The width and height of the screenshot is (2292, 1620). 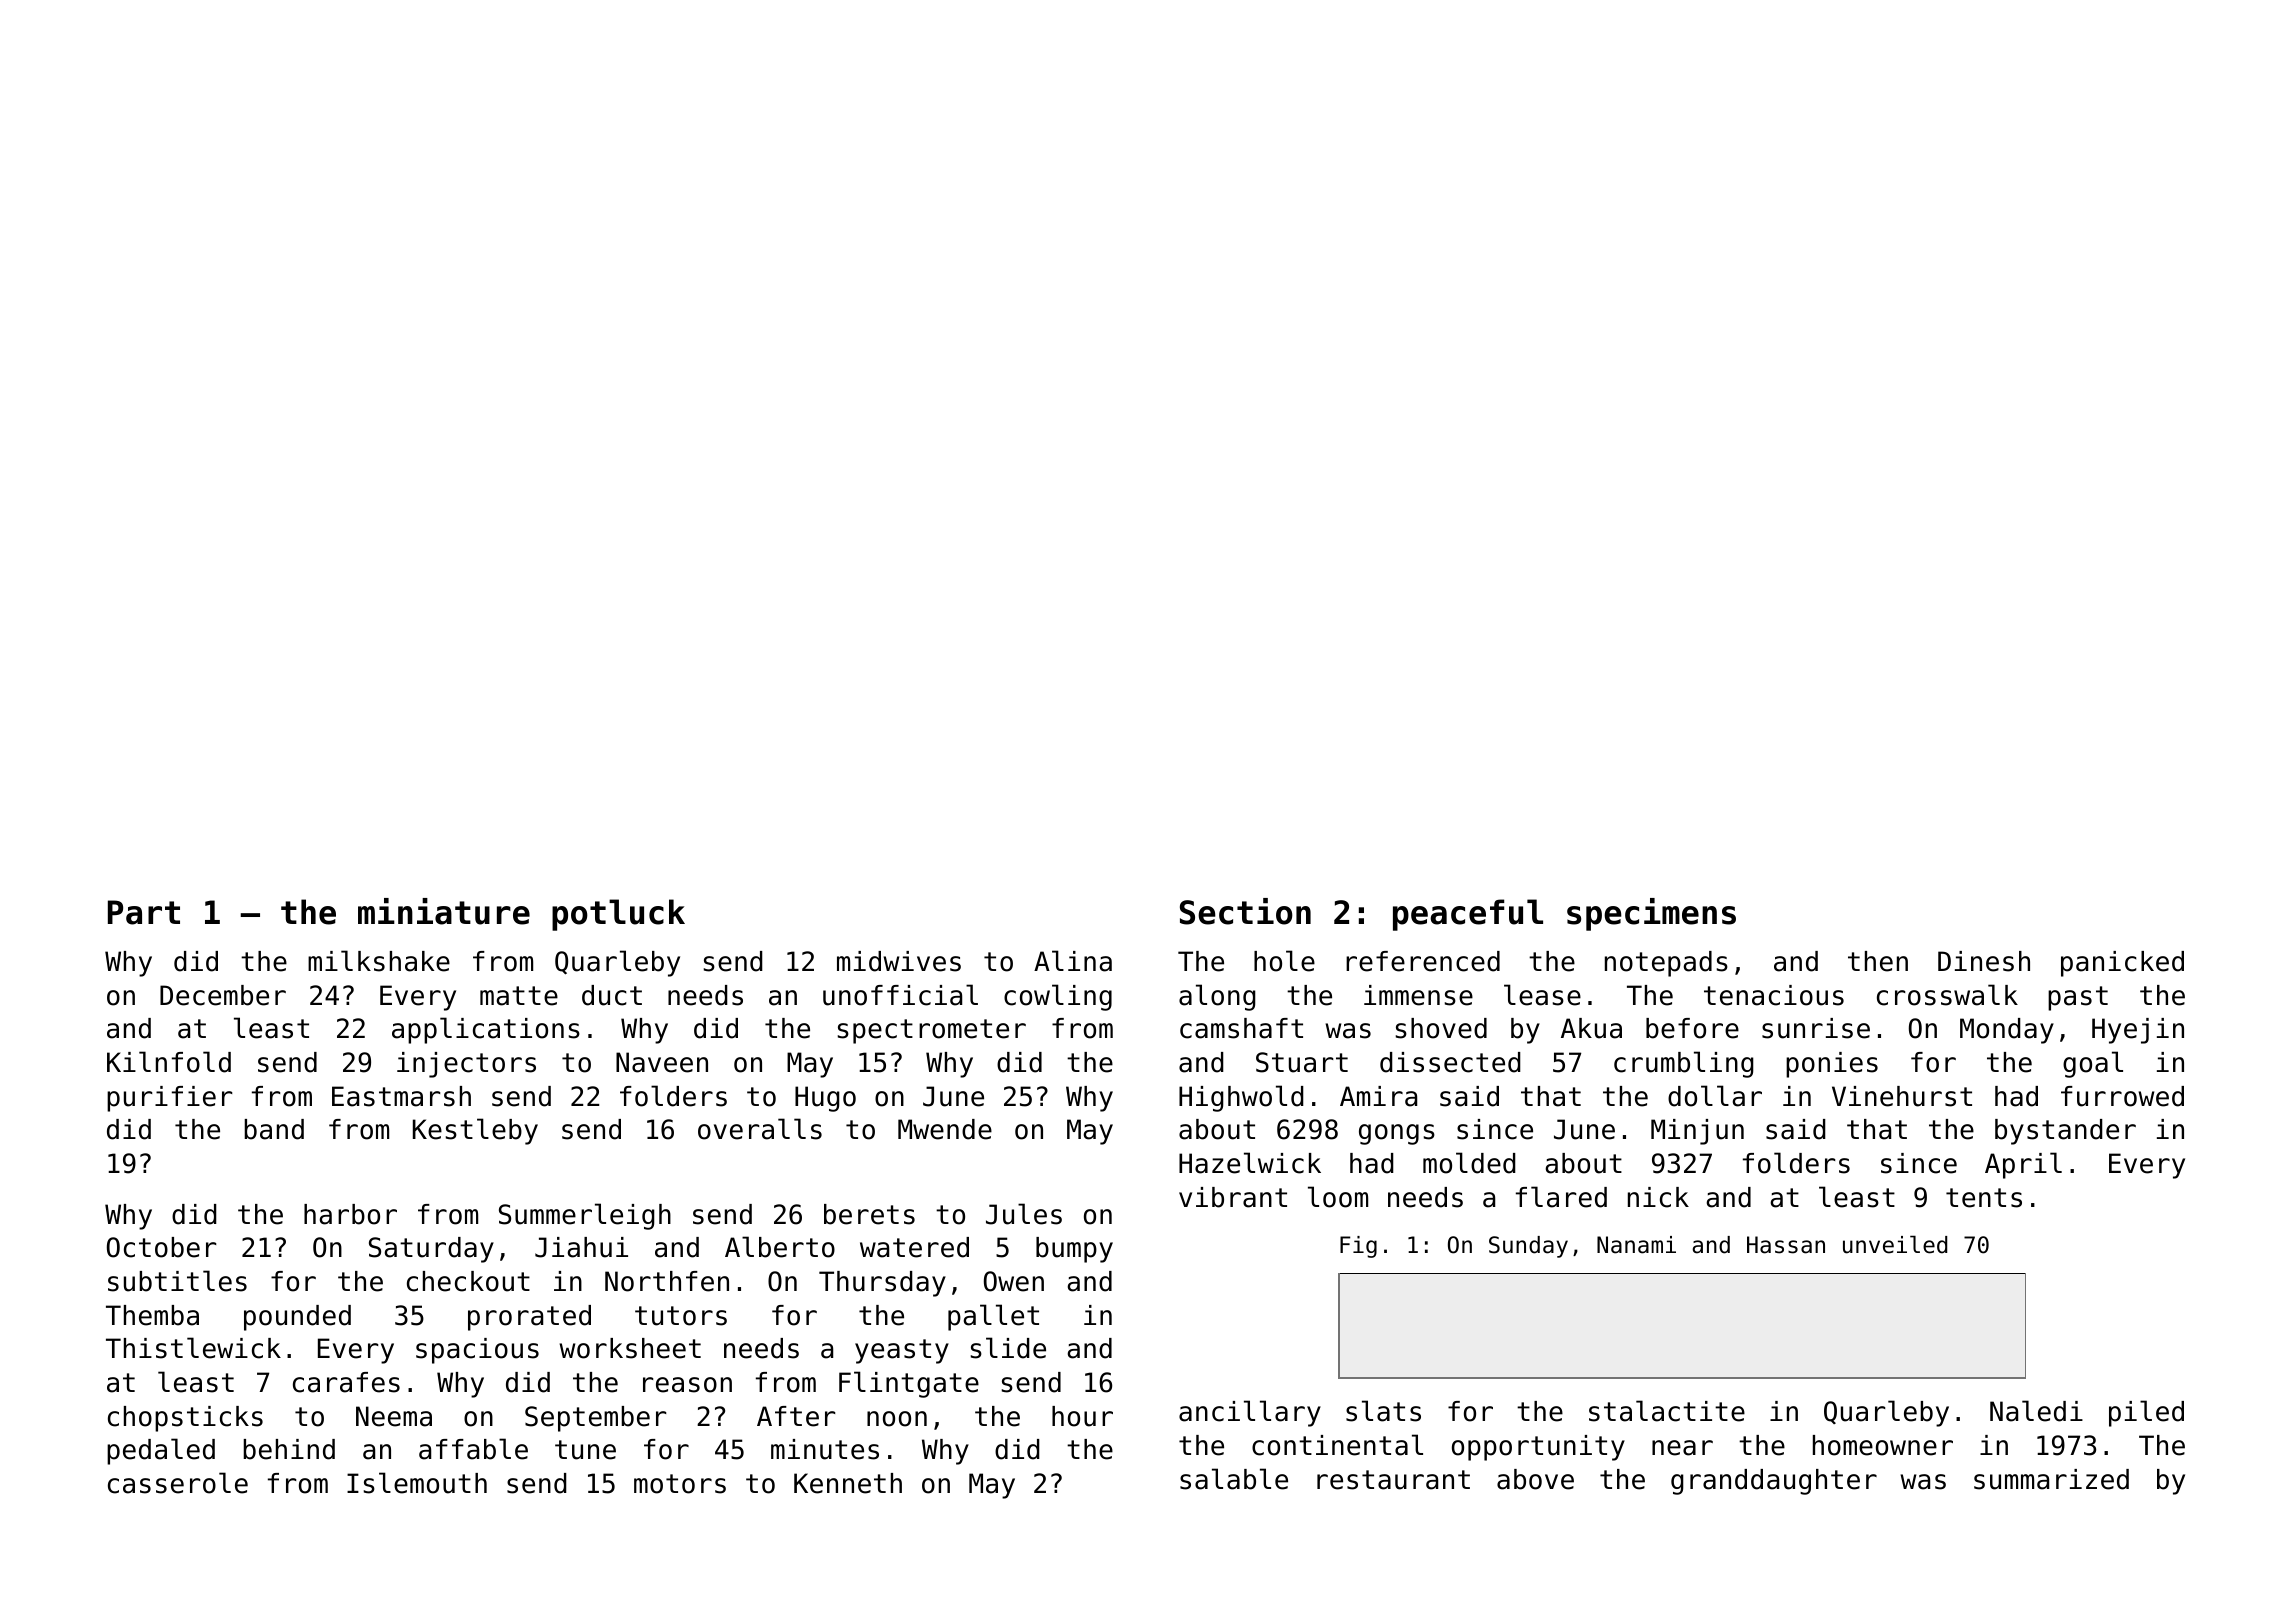 I want to click on September, so click(x=595, y=1419).
